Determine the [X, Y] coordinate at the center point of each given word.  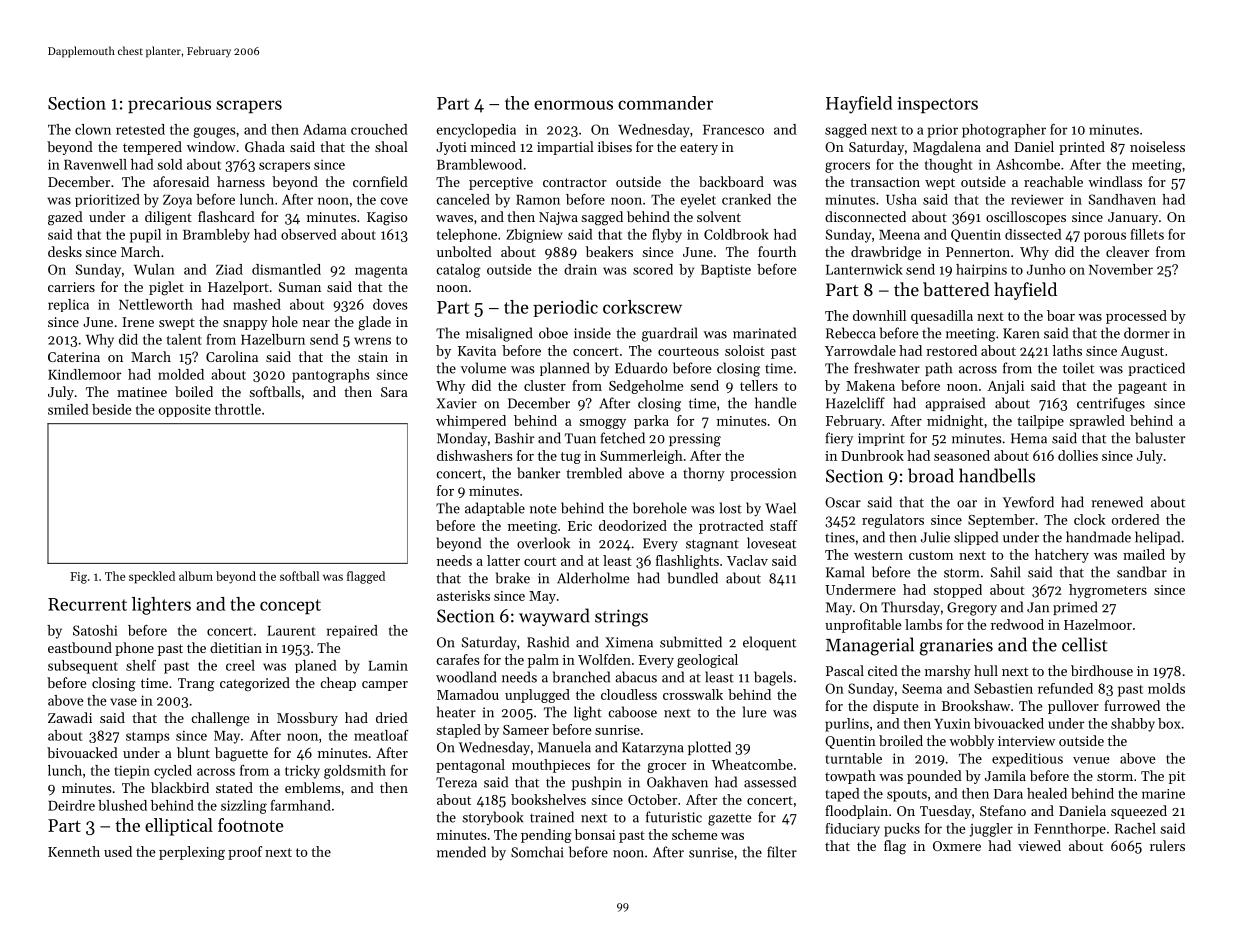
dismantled [286, 269]
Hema [1029, 438]
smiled [68, 409]
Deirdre [71, 805]
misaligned [499, 334]
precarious [169, 105]
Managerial [870, 646]
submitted [691, 642]
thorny [704, 474]
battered [956, 289]
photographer [1004, 131]
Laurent [291, 631]
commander [665, 103]
